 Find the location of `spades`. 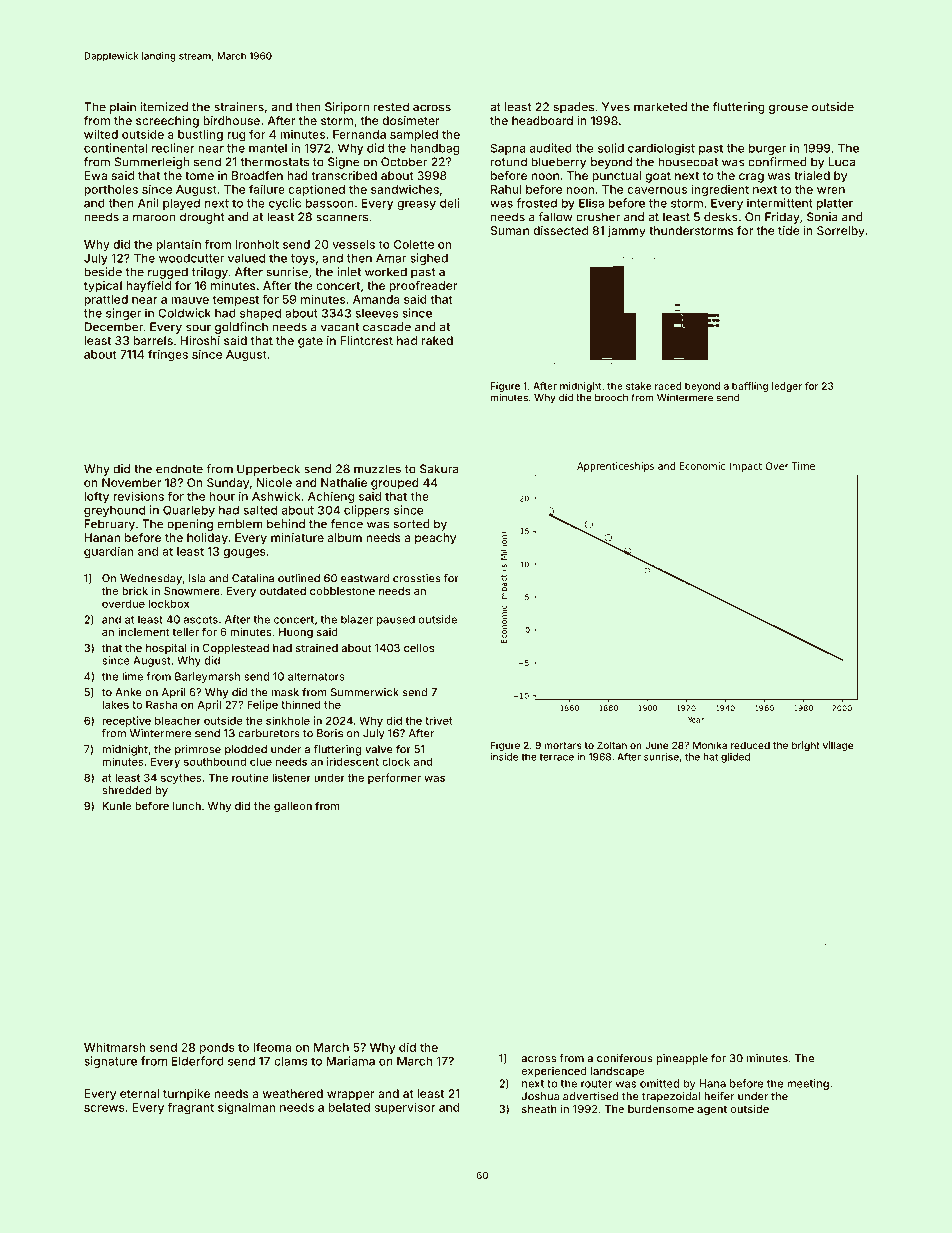

spades is located at coordinates (574, 108).
